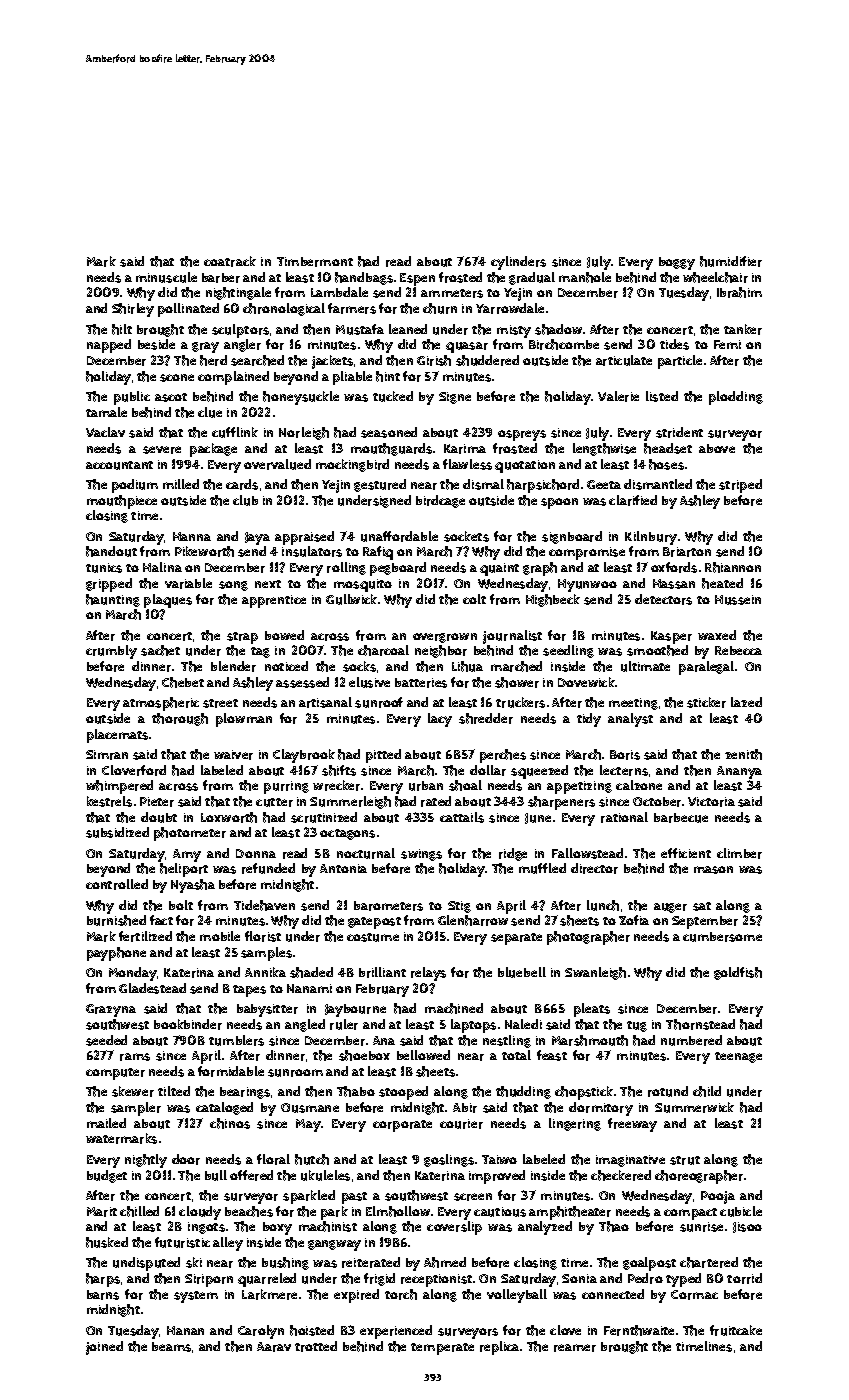 This screenshot has width=849, height=1400. What do you see at coordinates (436, 1280) in the screenshot?
I see `receptionist` at bounding box center [436, 1280].
